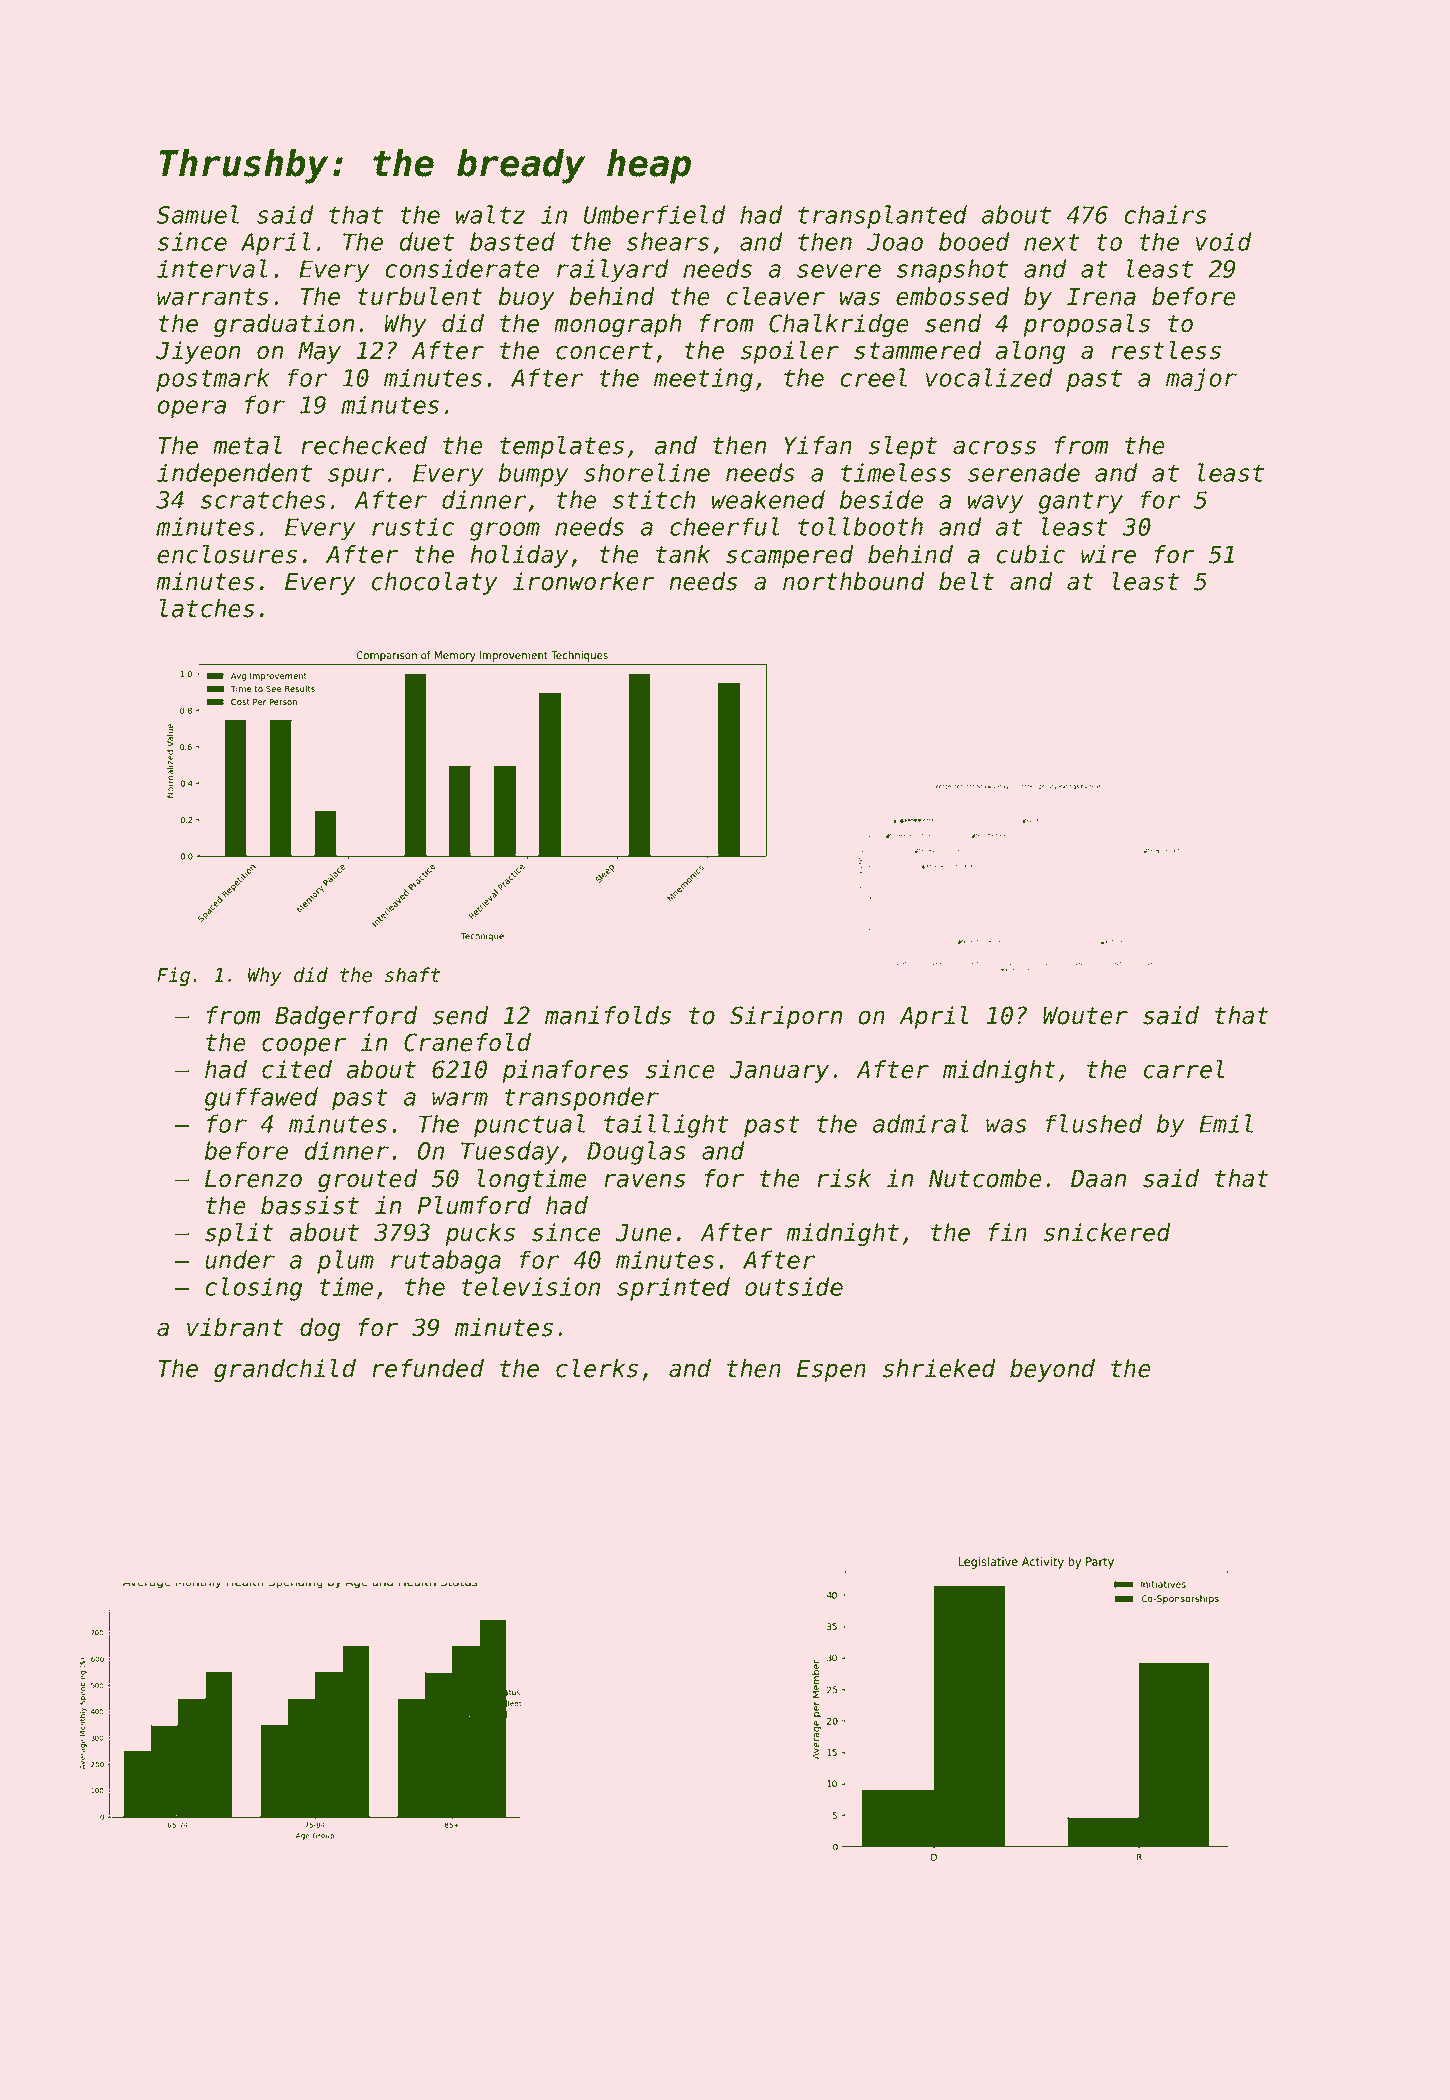  I want to click on cooper, so click(304, 1047).
